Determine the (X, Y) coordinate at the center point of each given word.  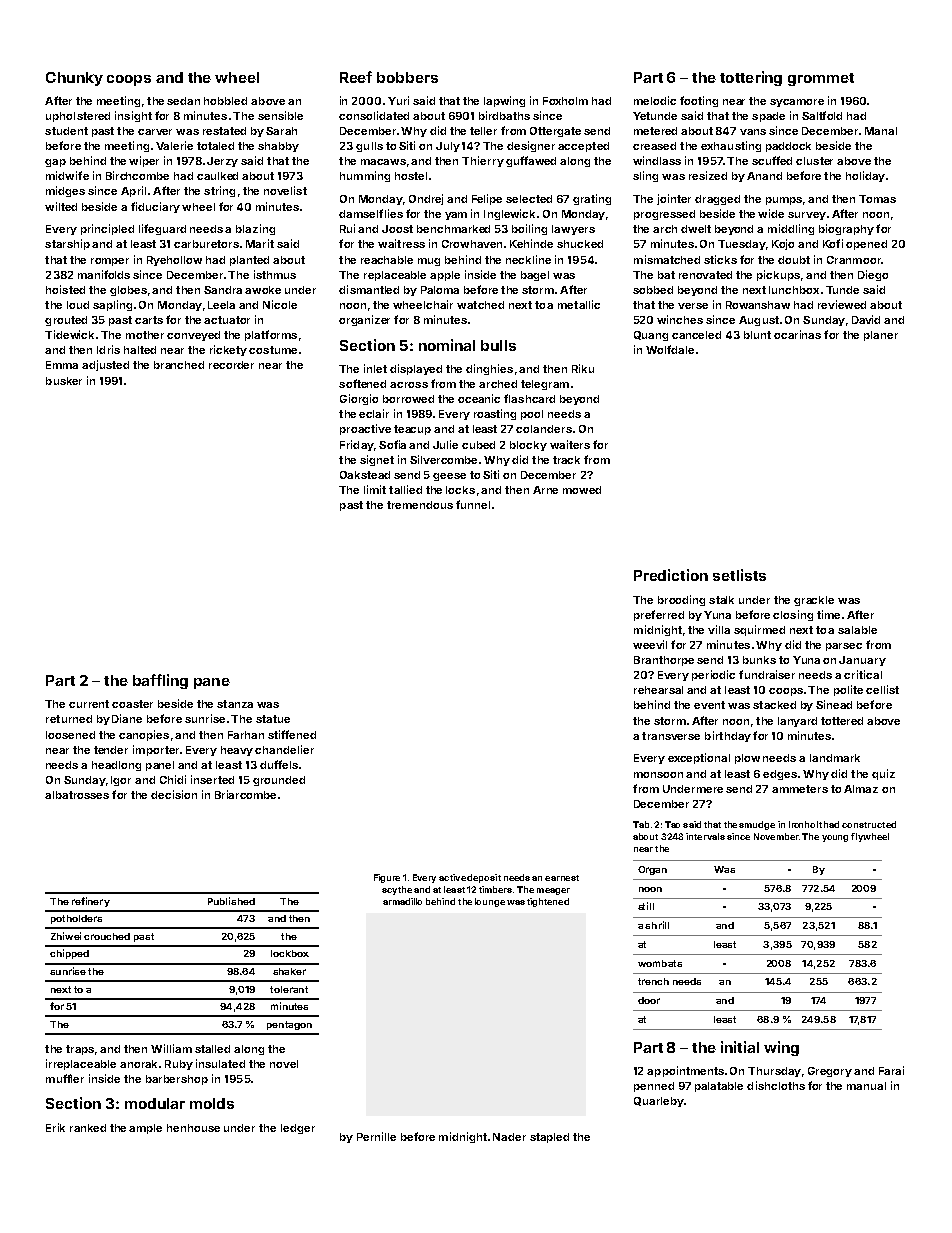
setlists (739, 575)
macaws (383, 162)
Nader (509, 1137)
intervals (705, 836)
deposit (484, 878)
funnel (473, 504)
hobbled (225, 101)
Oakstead (365, 475)
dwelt (696, 229)
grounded (279, 781)
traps (80, 1050)
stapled (549, 1138)
